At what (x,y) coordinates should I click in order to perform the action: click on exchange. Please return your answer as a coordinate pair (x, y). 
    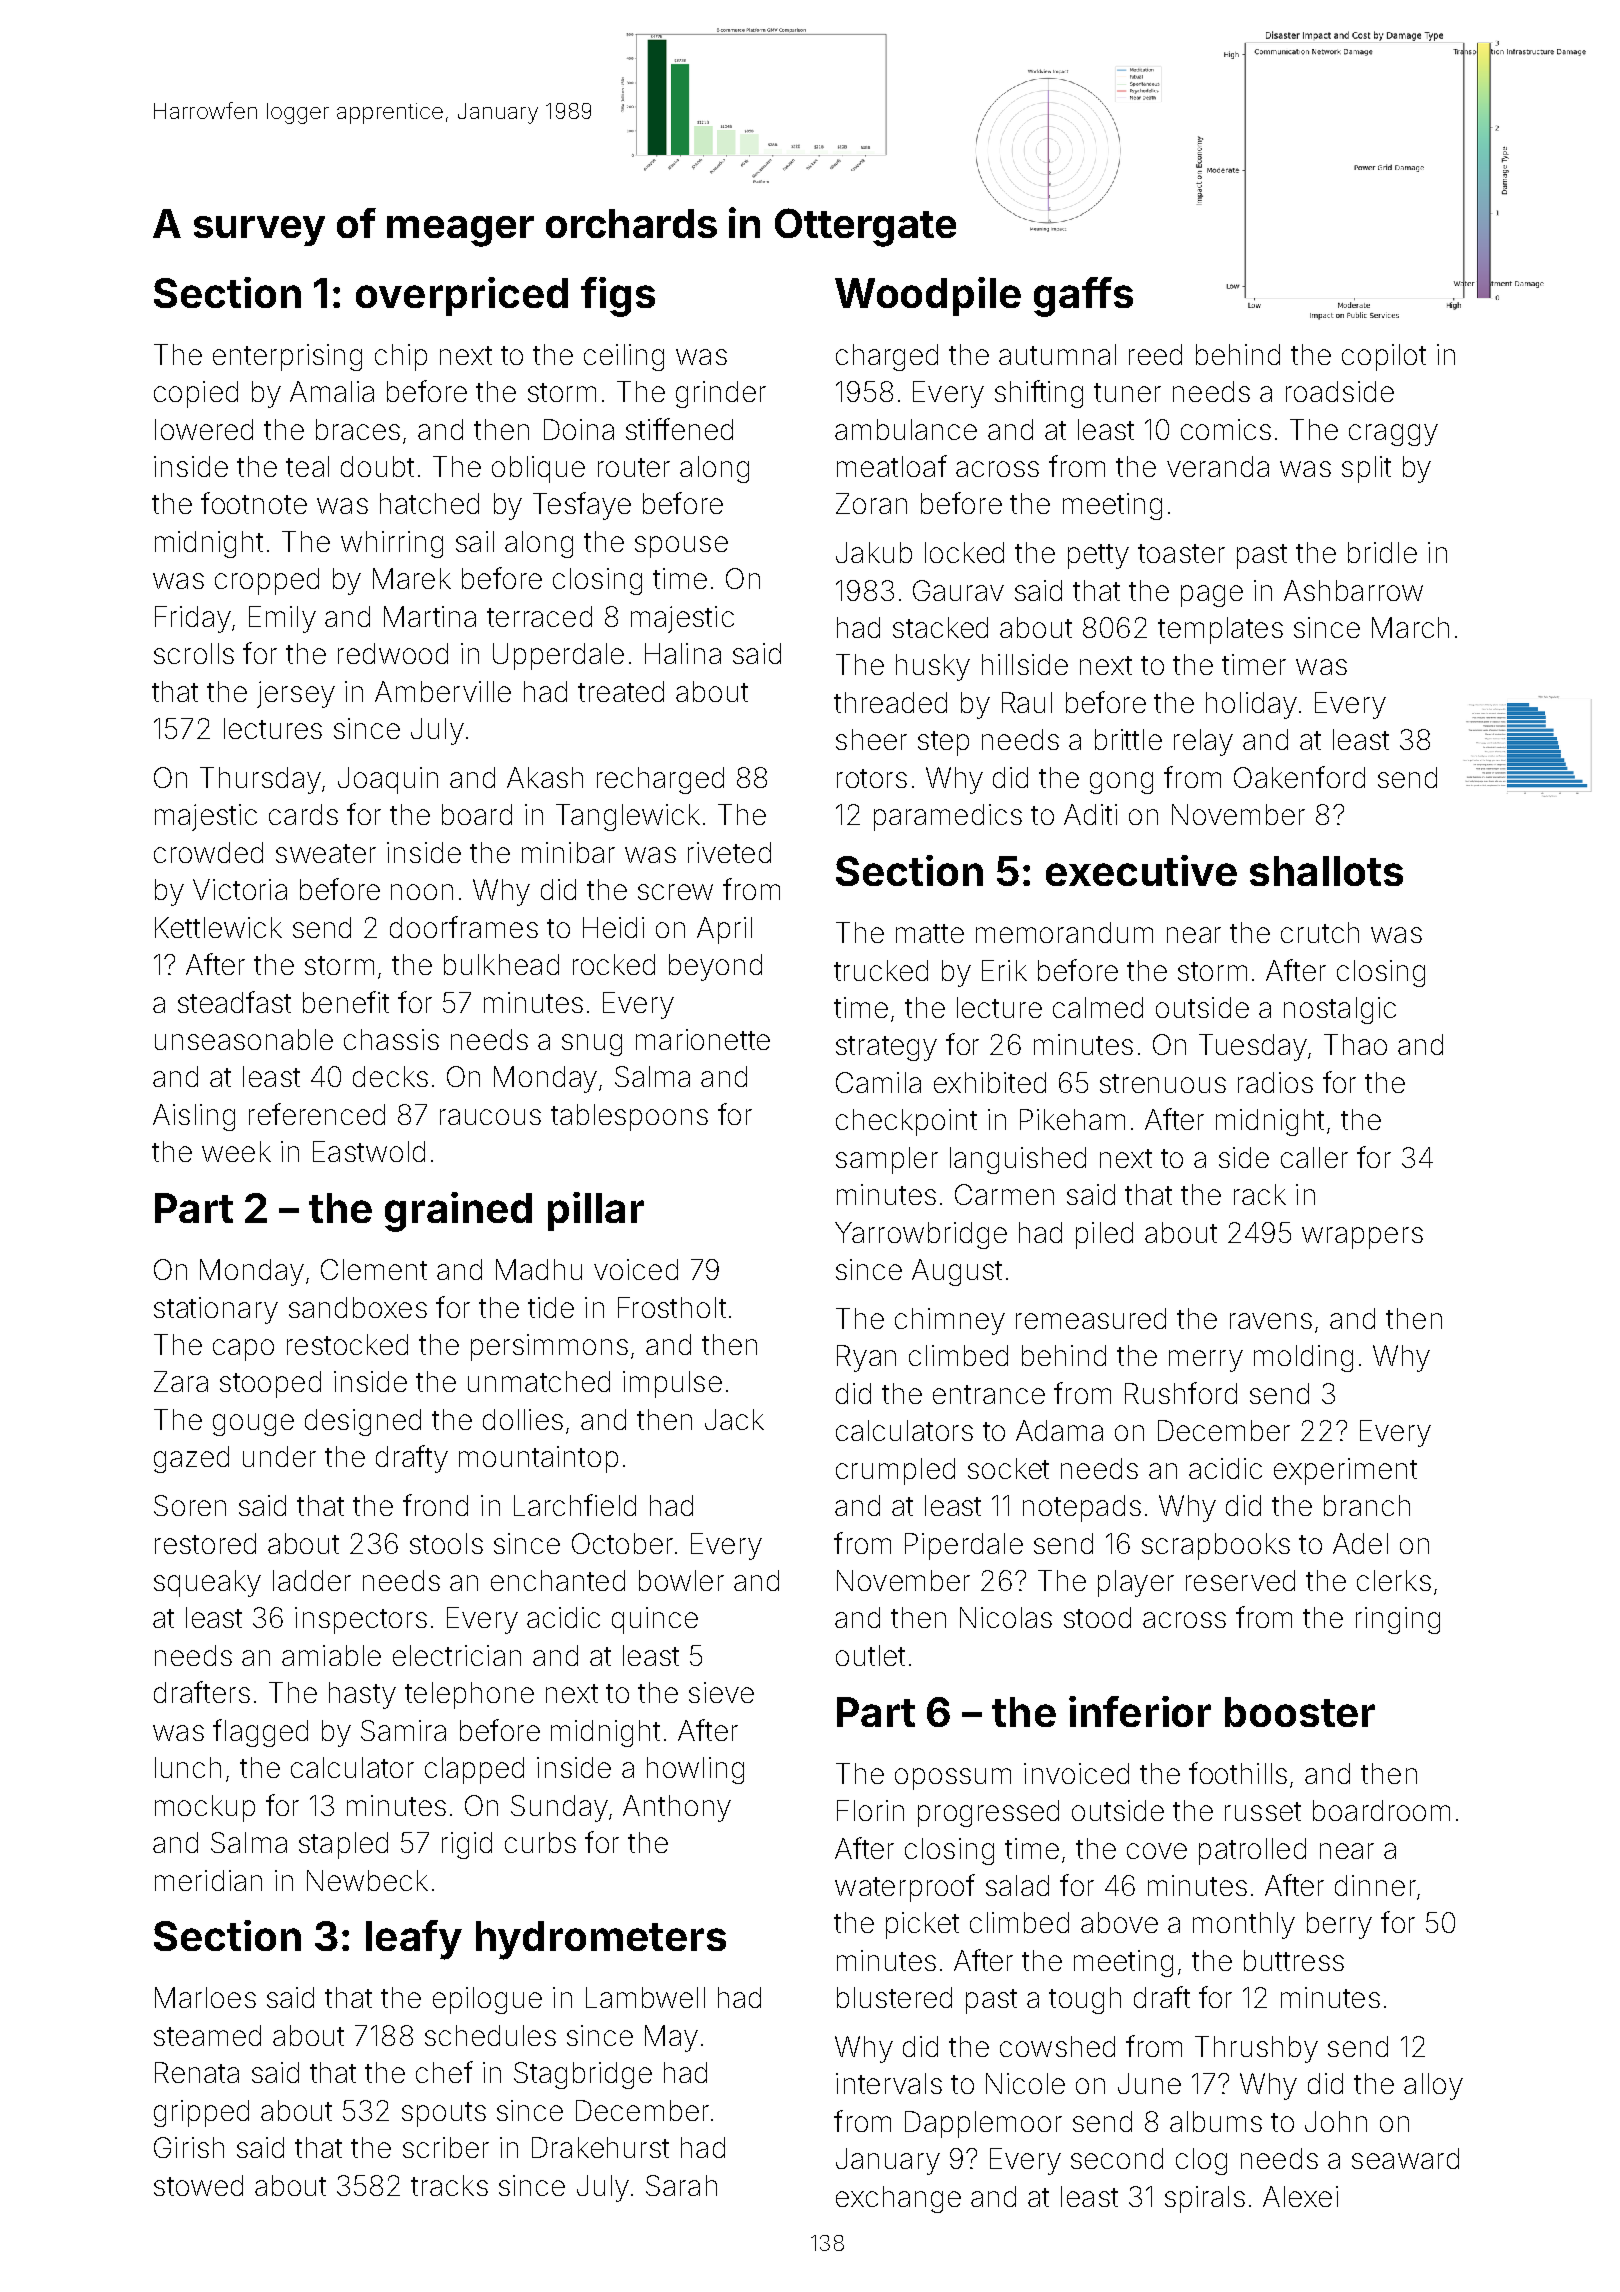
    Looking at the image, I should click on (898, 2199).
